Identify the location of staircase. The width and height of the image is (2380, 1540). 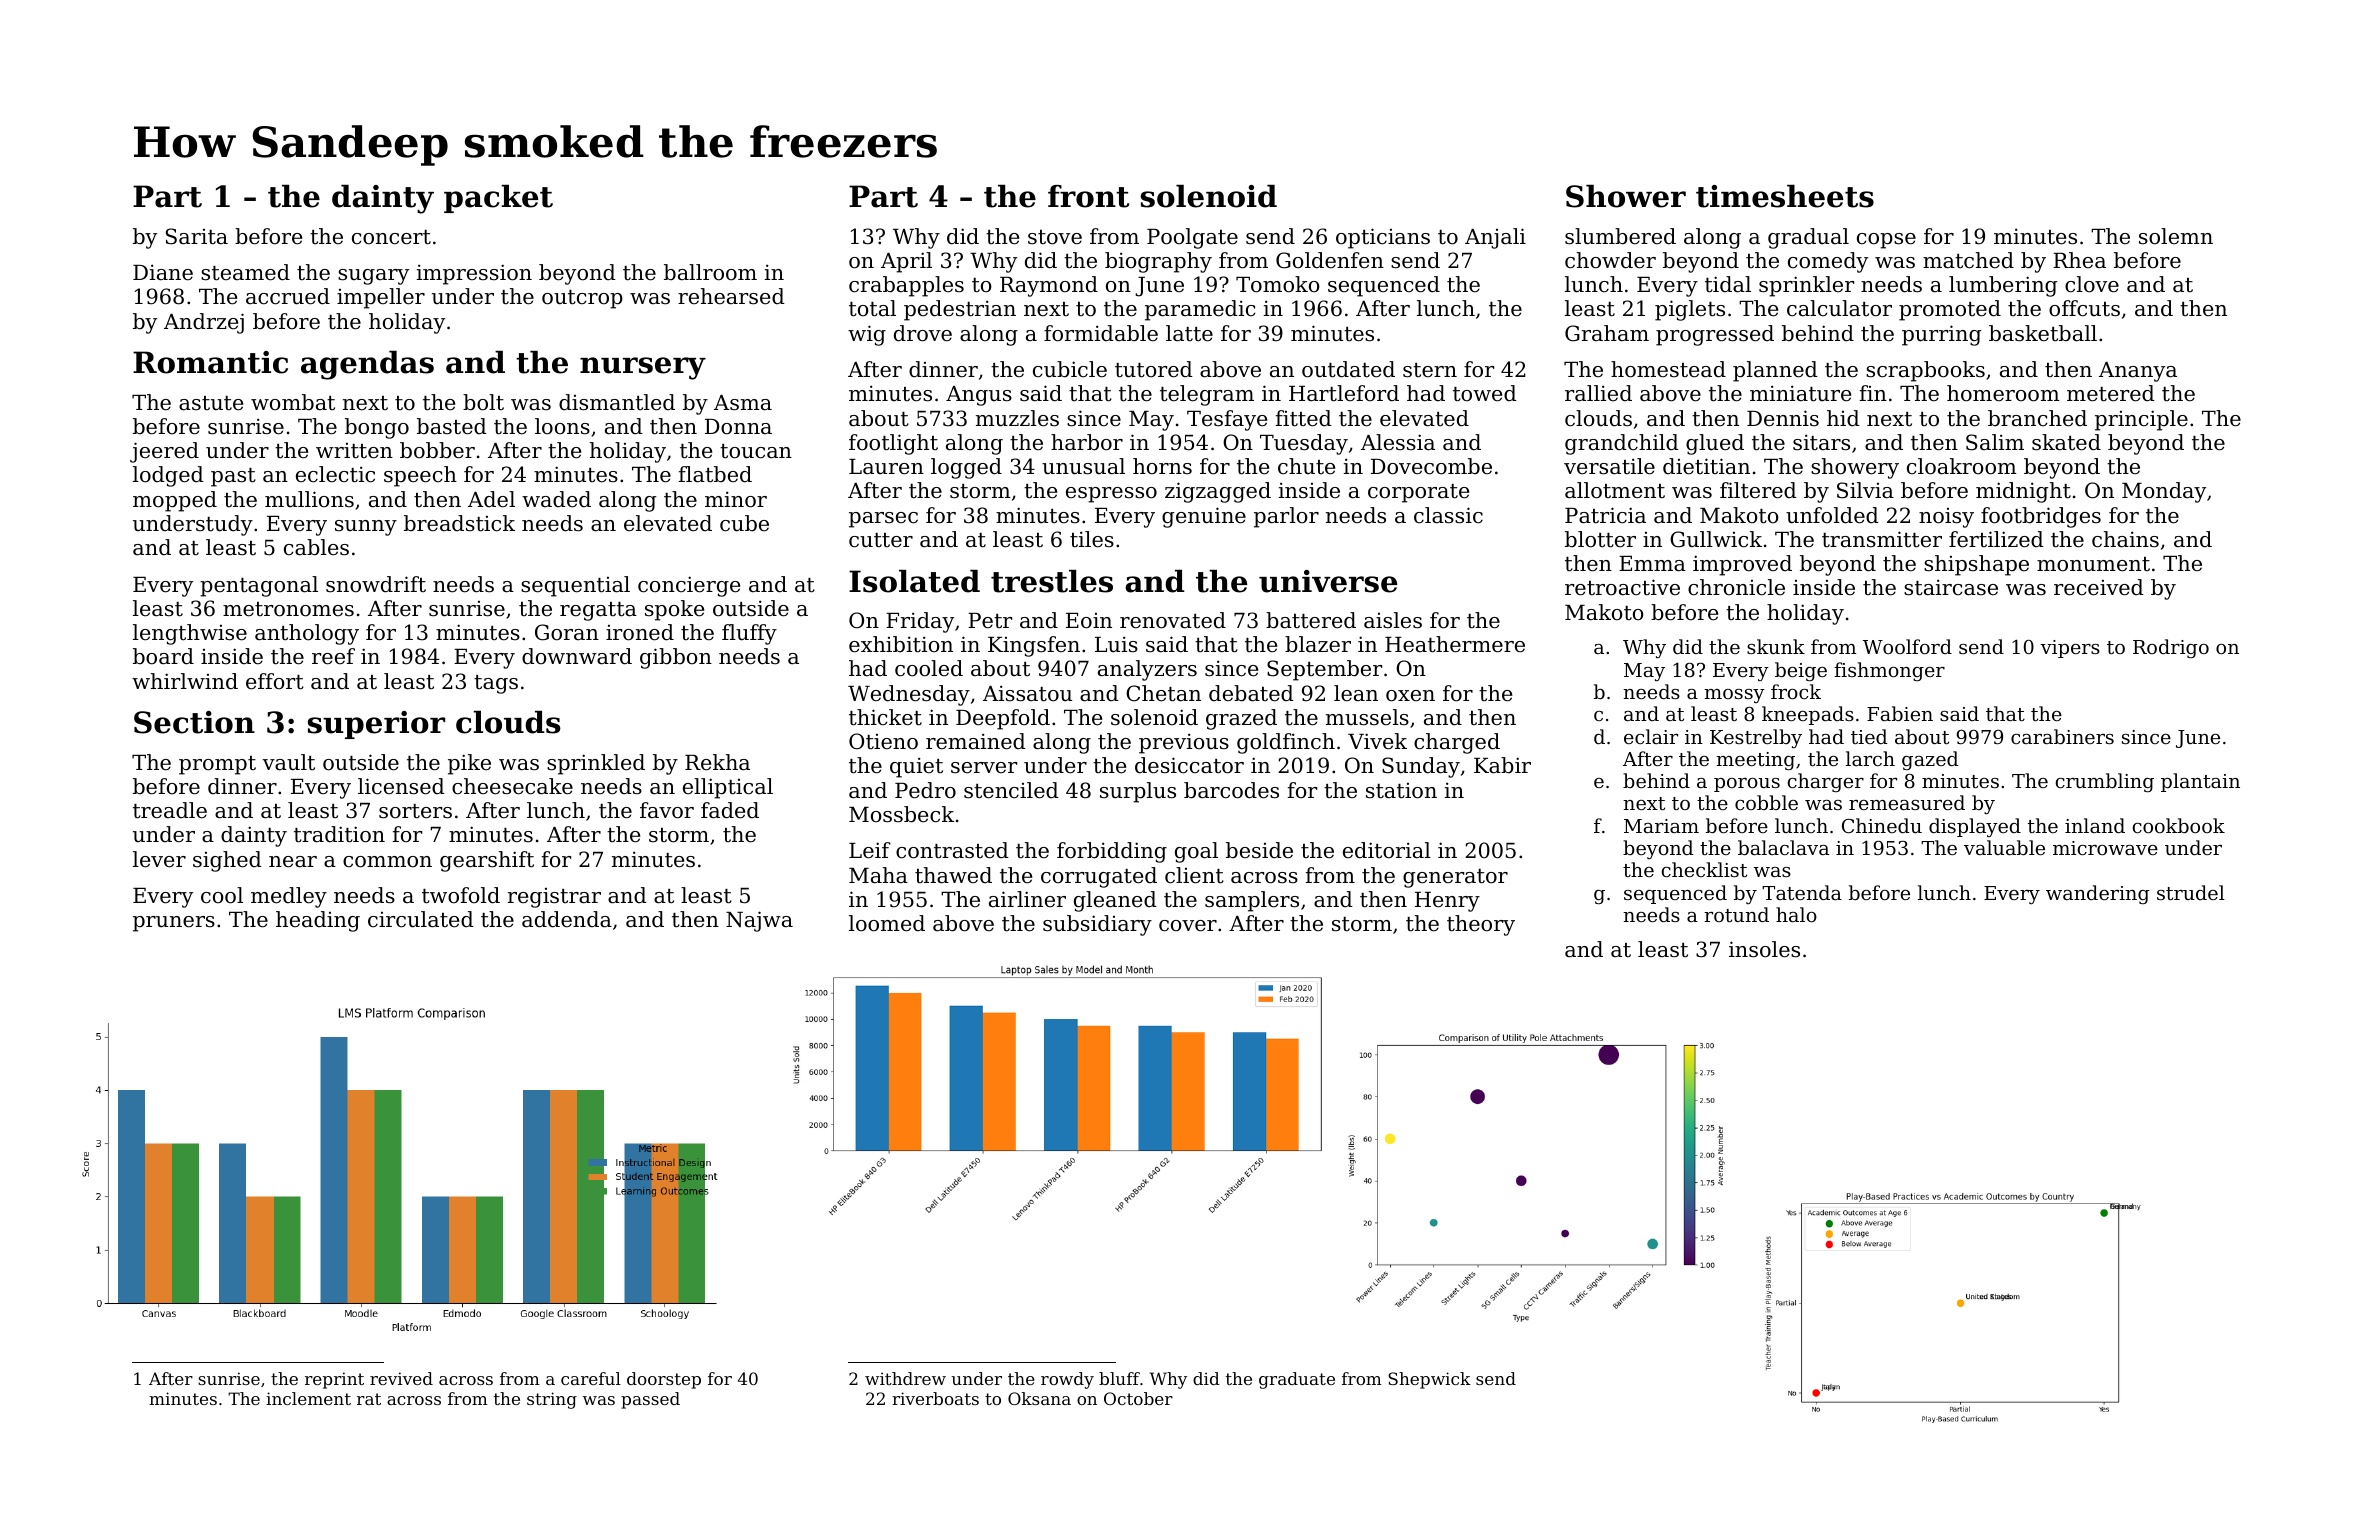
(1951, 587).
